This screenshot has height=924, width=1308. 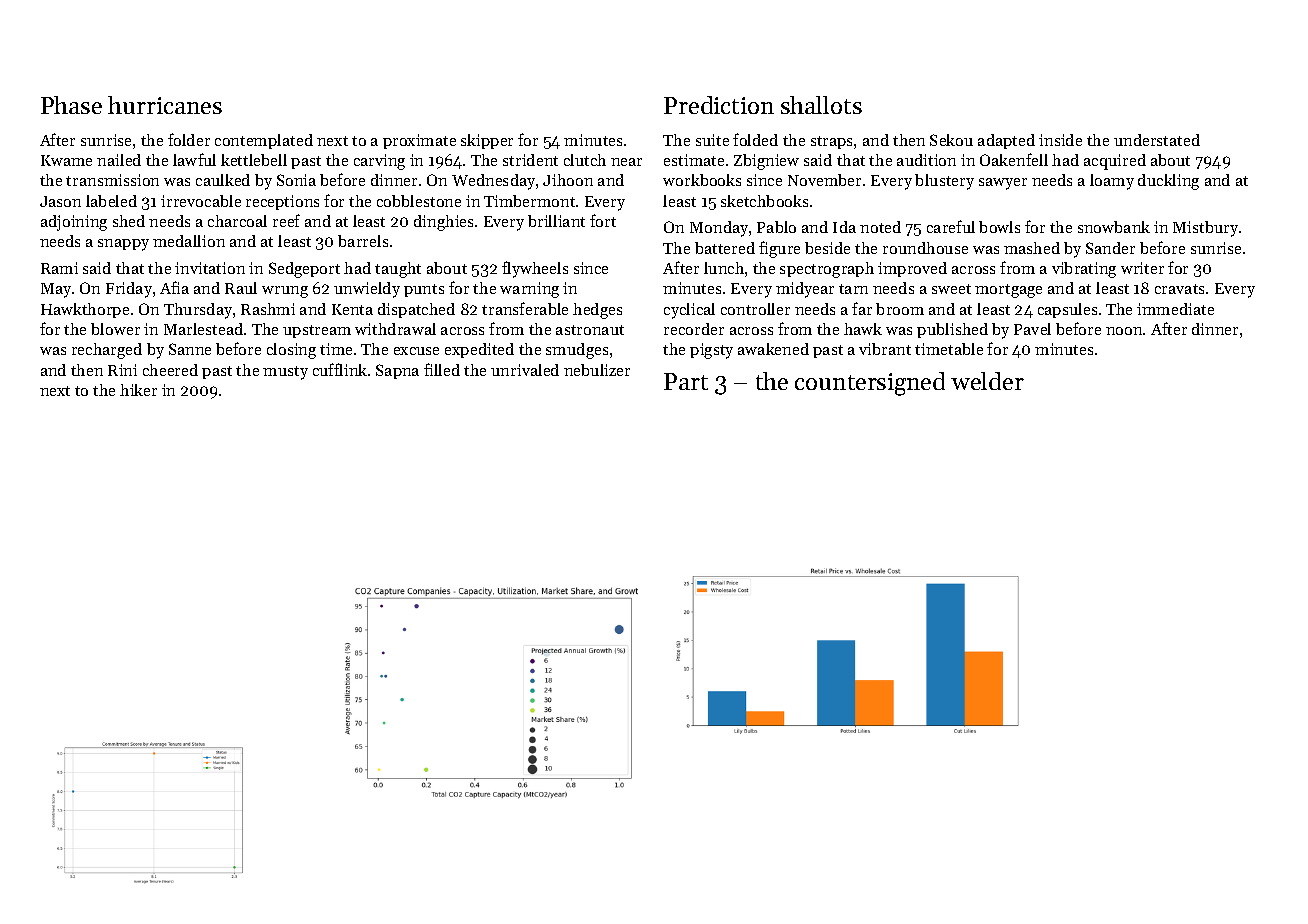 I want to click on sketchbooks, so click(x=764, y=201).
